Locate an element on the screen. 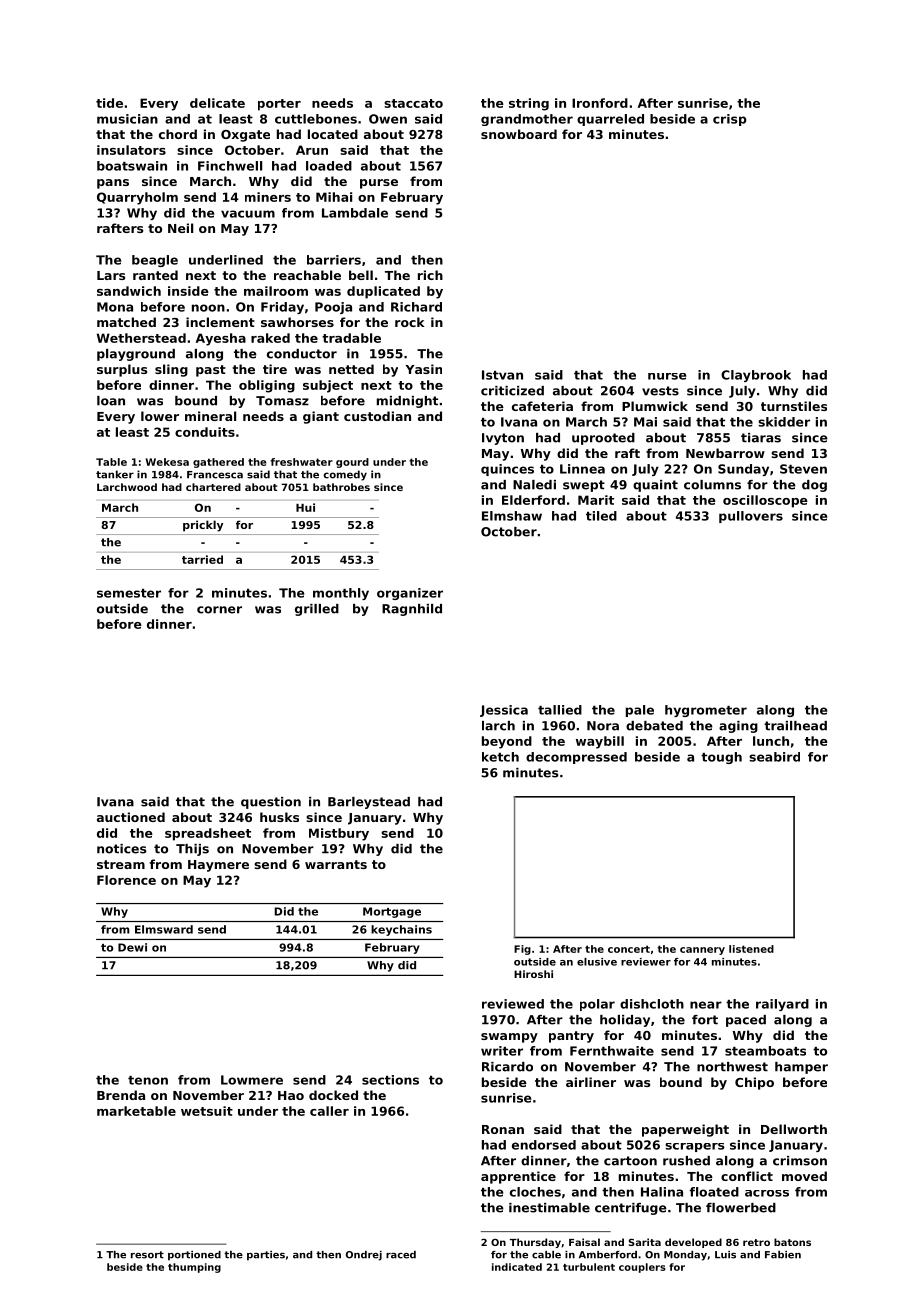  question is located at coordinates (271, 803).
